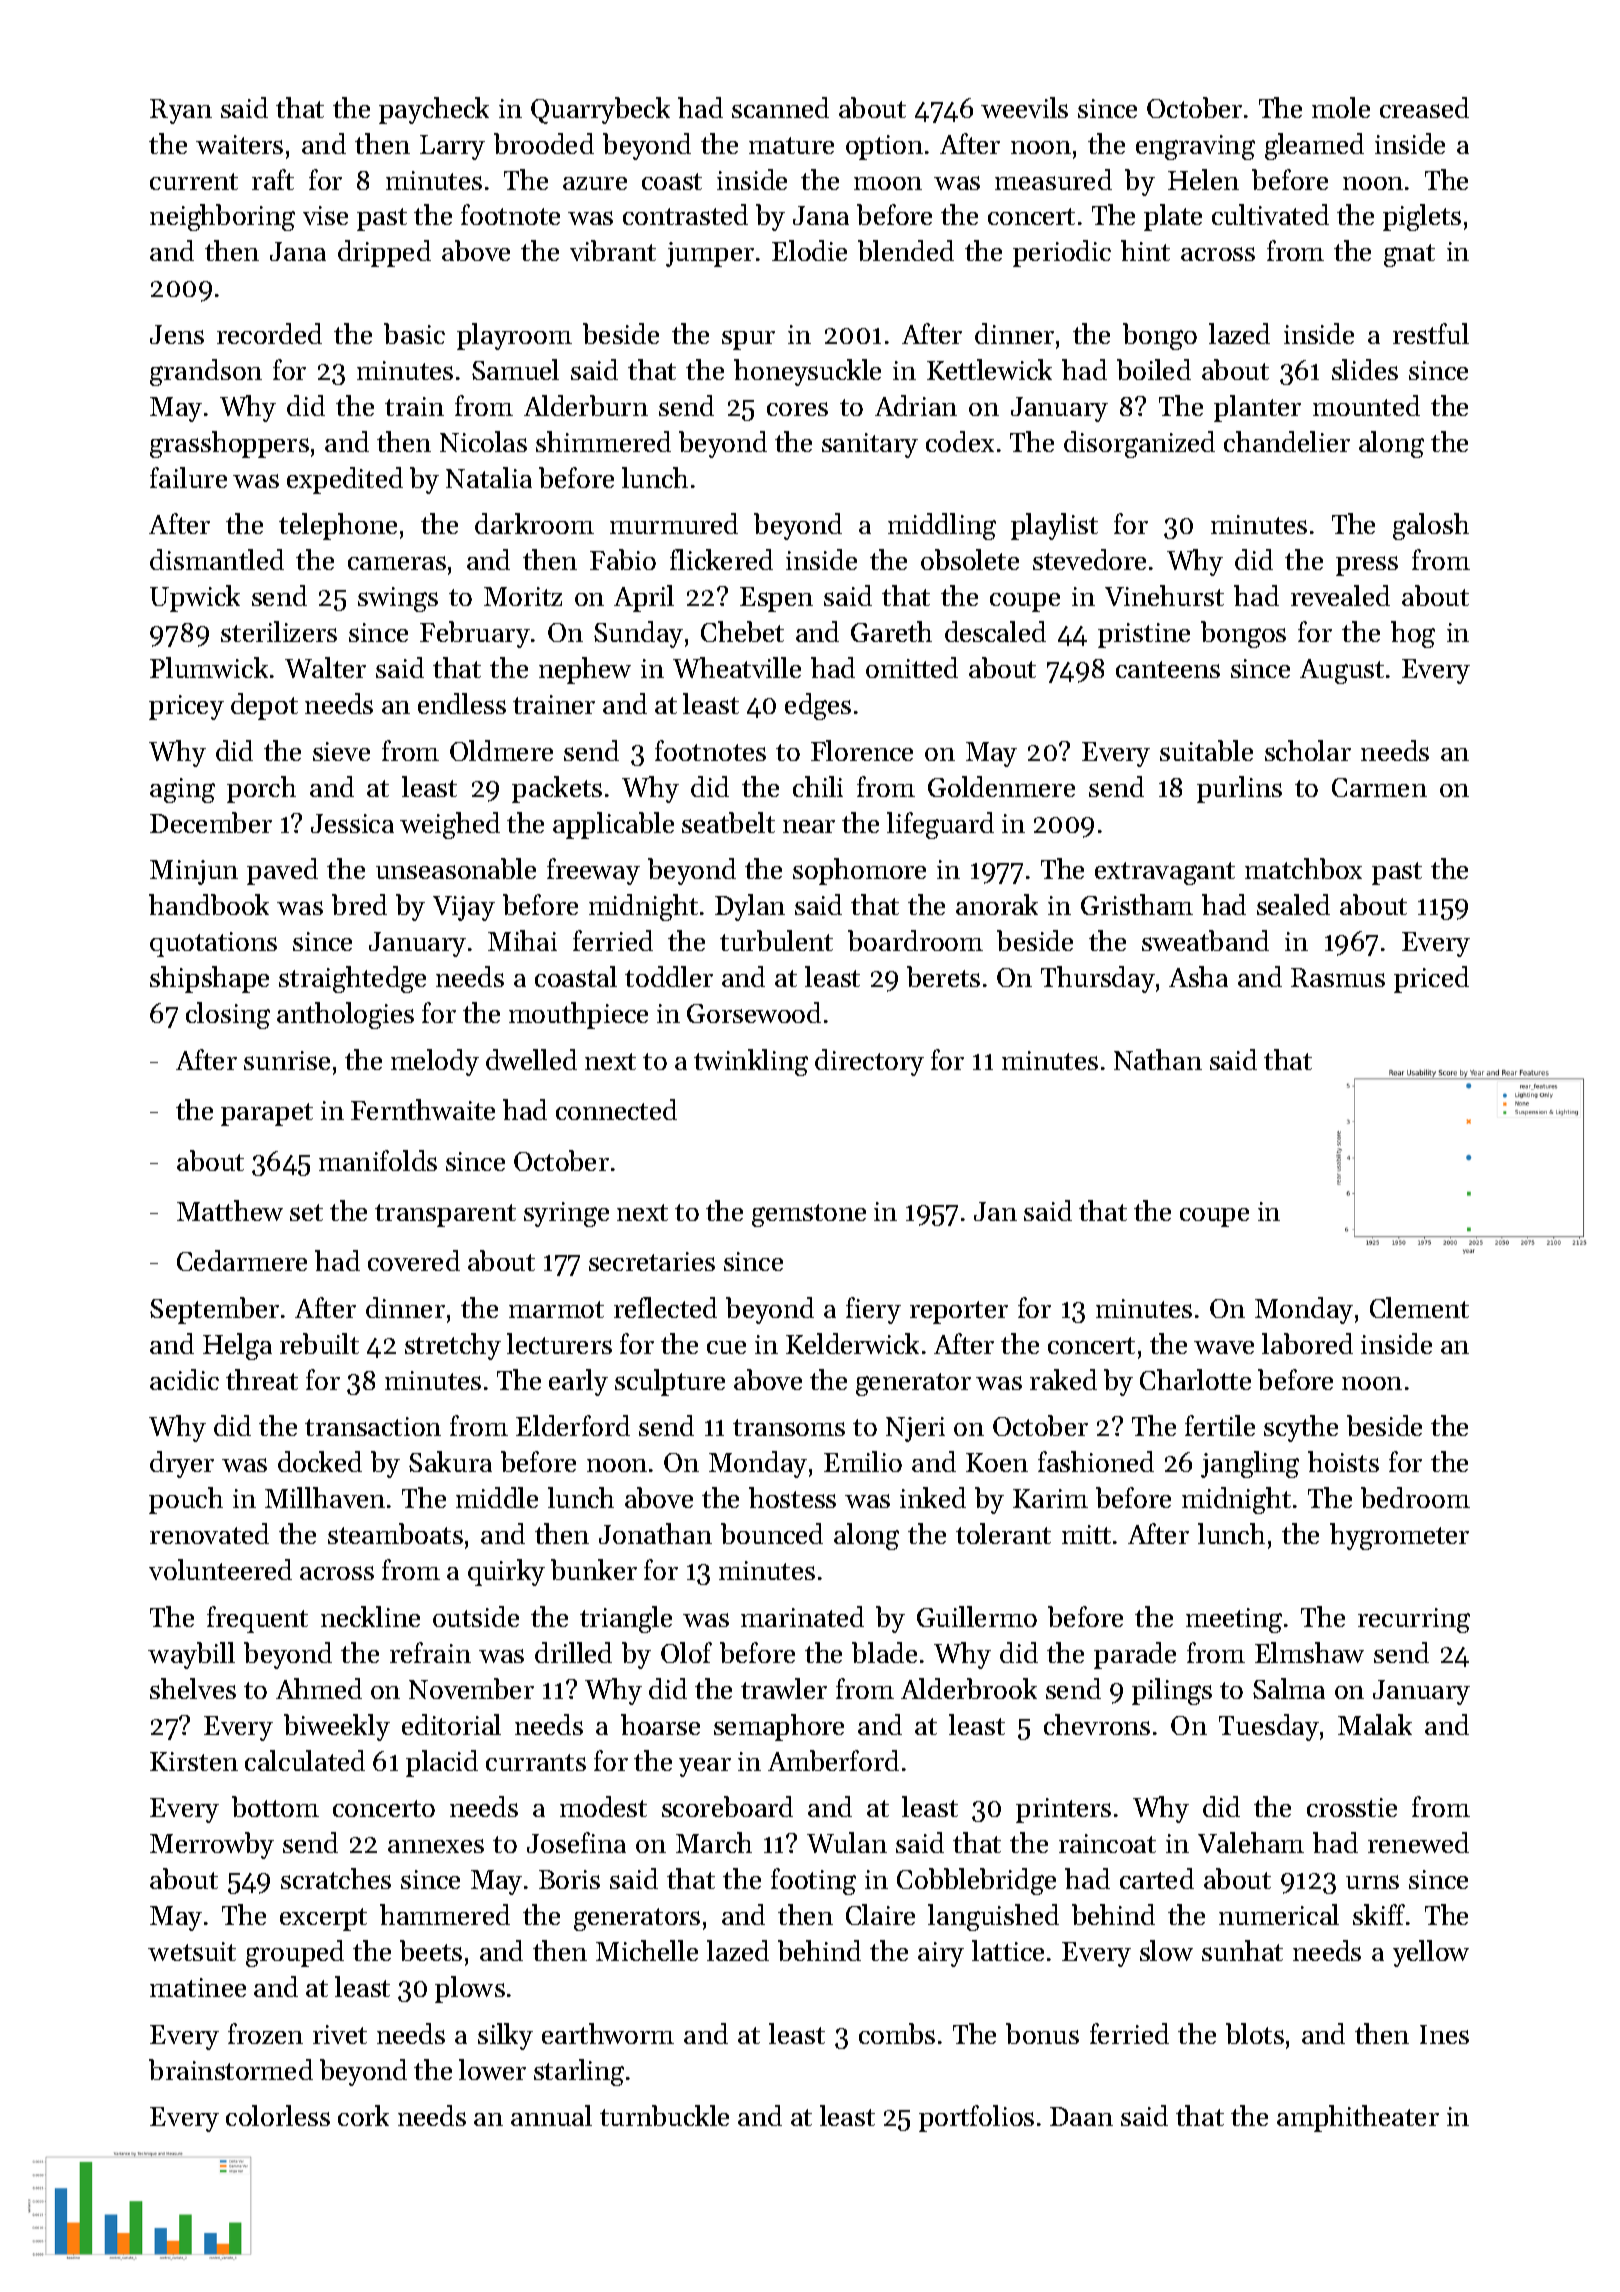  What do you see at coordinates (1424, 107) in the image?
I see `creased` at bounding box center [1424, 107].
